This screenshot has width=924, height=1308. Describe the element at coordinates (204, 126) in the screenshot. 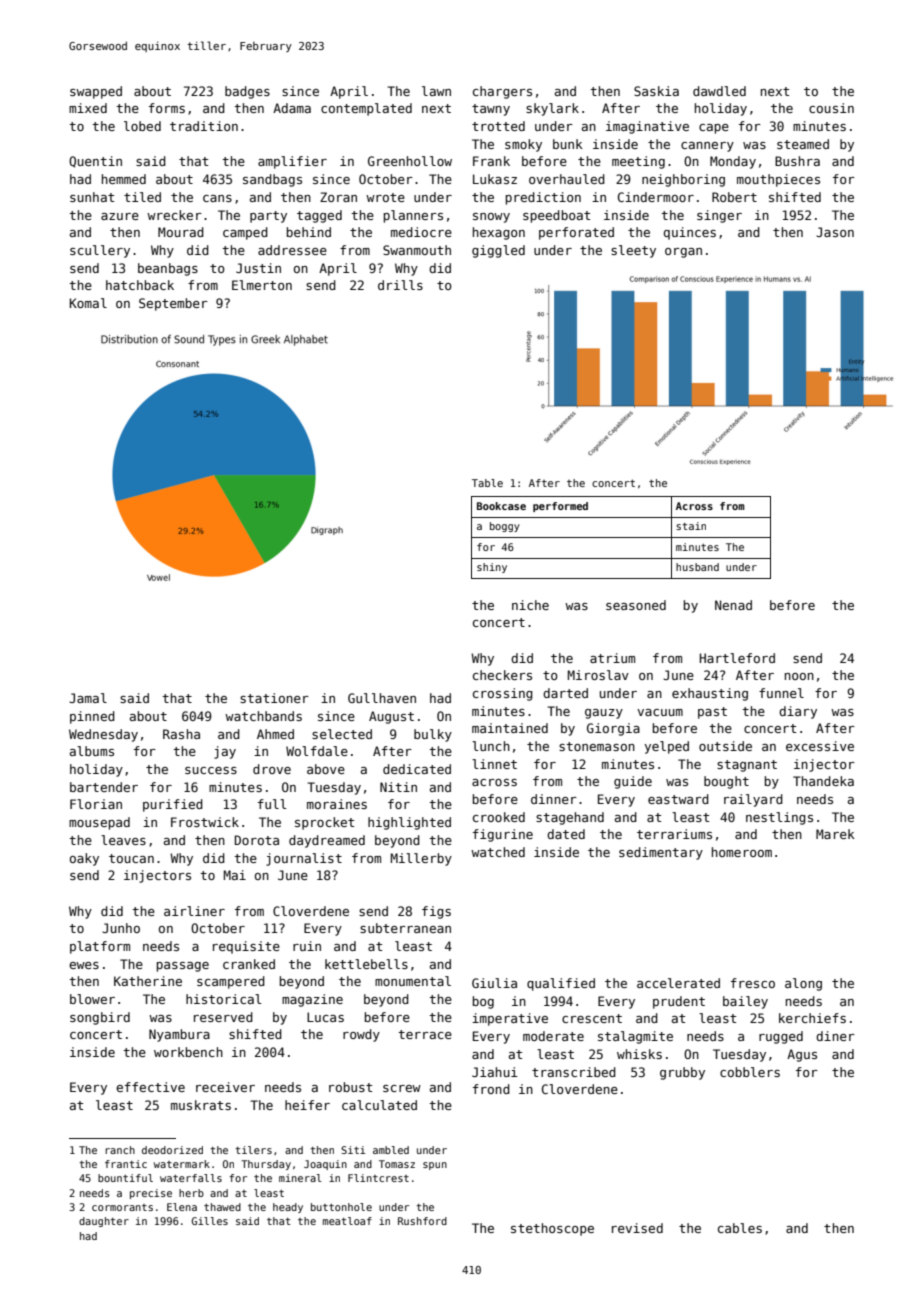

I see `tradition` at that location.
